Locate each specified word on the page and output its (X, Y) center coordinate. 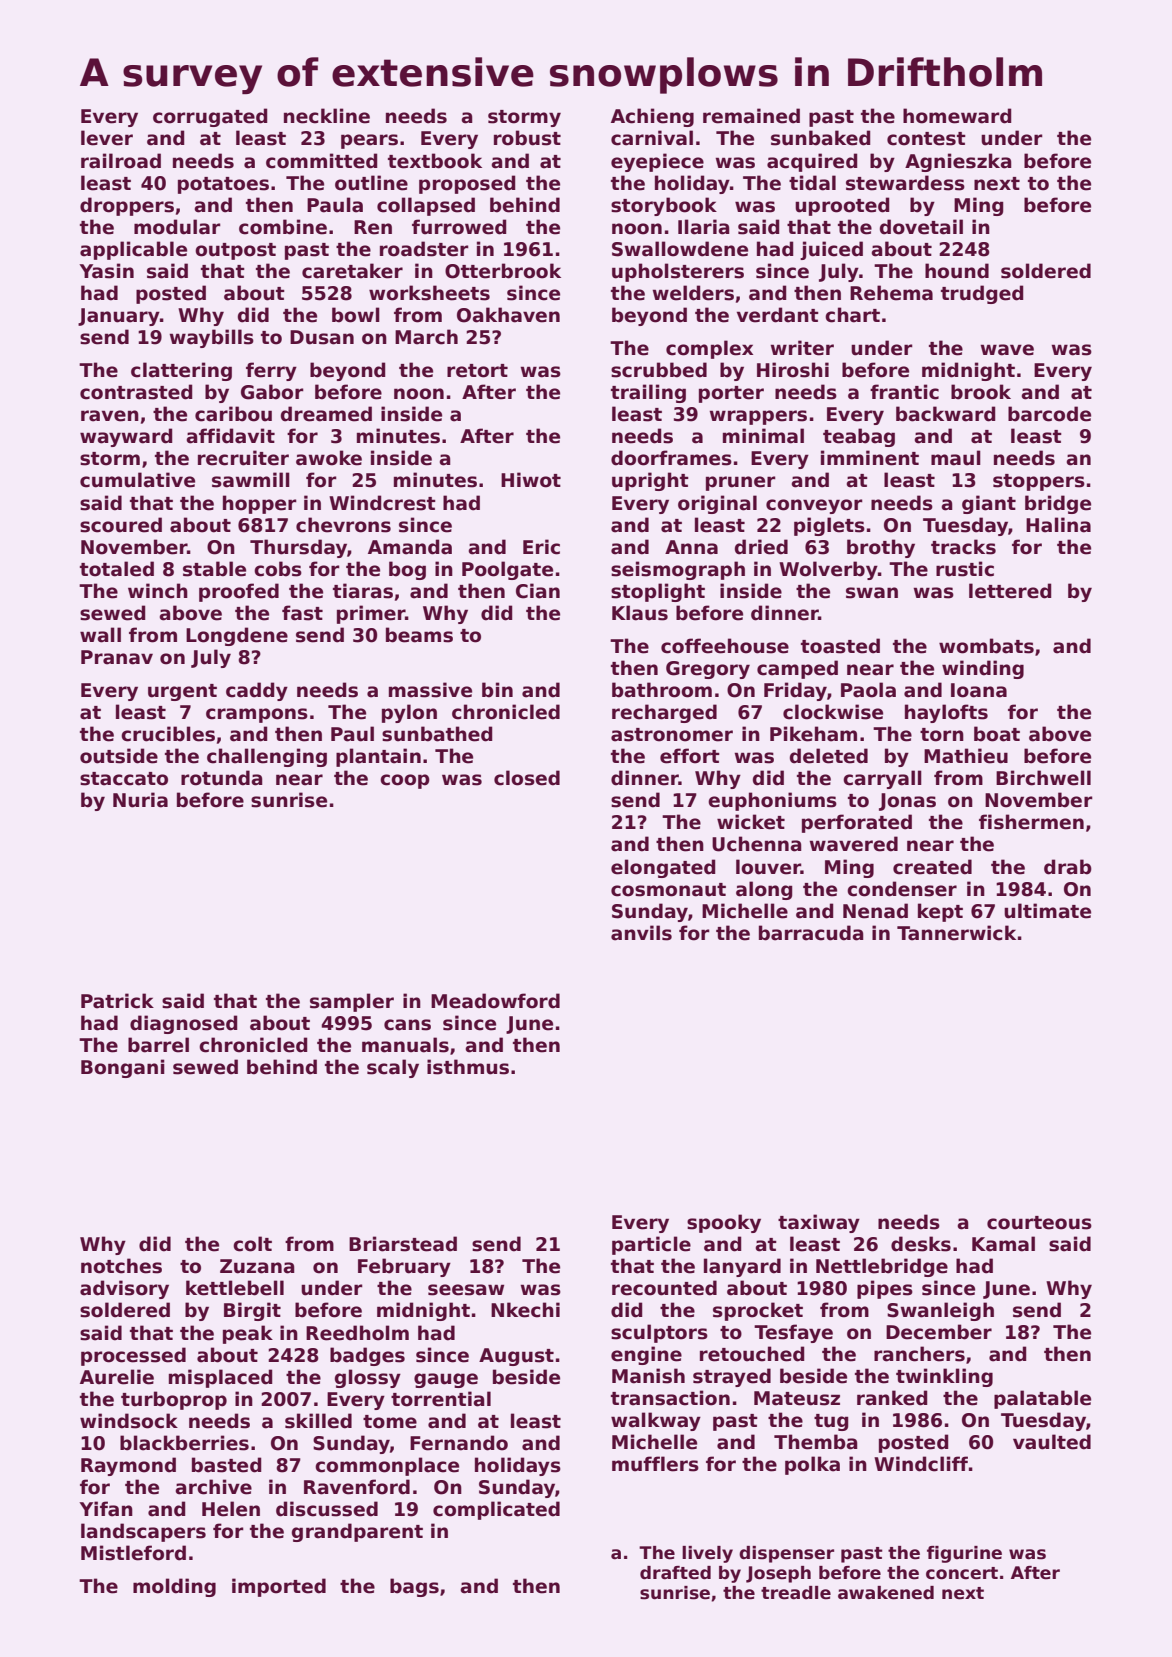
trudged (982, 294)
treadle (796, 1593)
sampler (352, 1002)
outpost (235, 251)
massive (430, 690)
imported (279, 1587)
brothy (881, 548)
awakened (886, 1593)
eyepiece (657, 162)
